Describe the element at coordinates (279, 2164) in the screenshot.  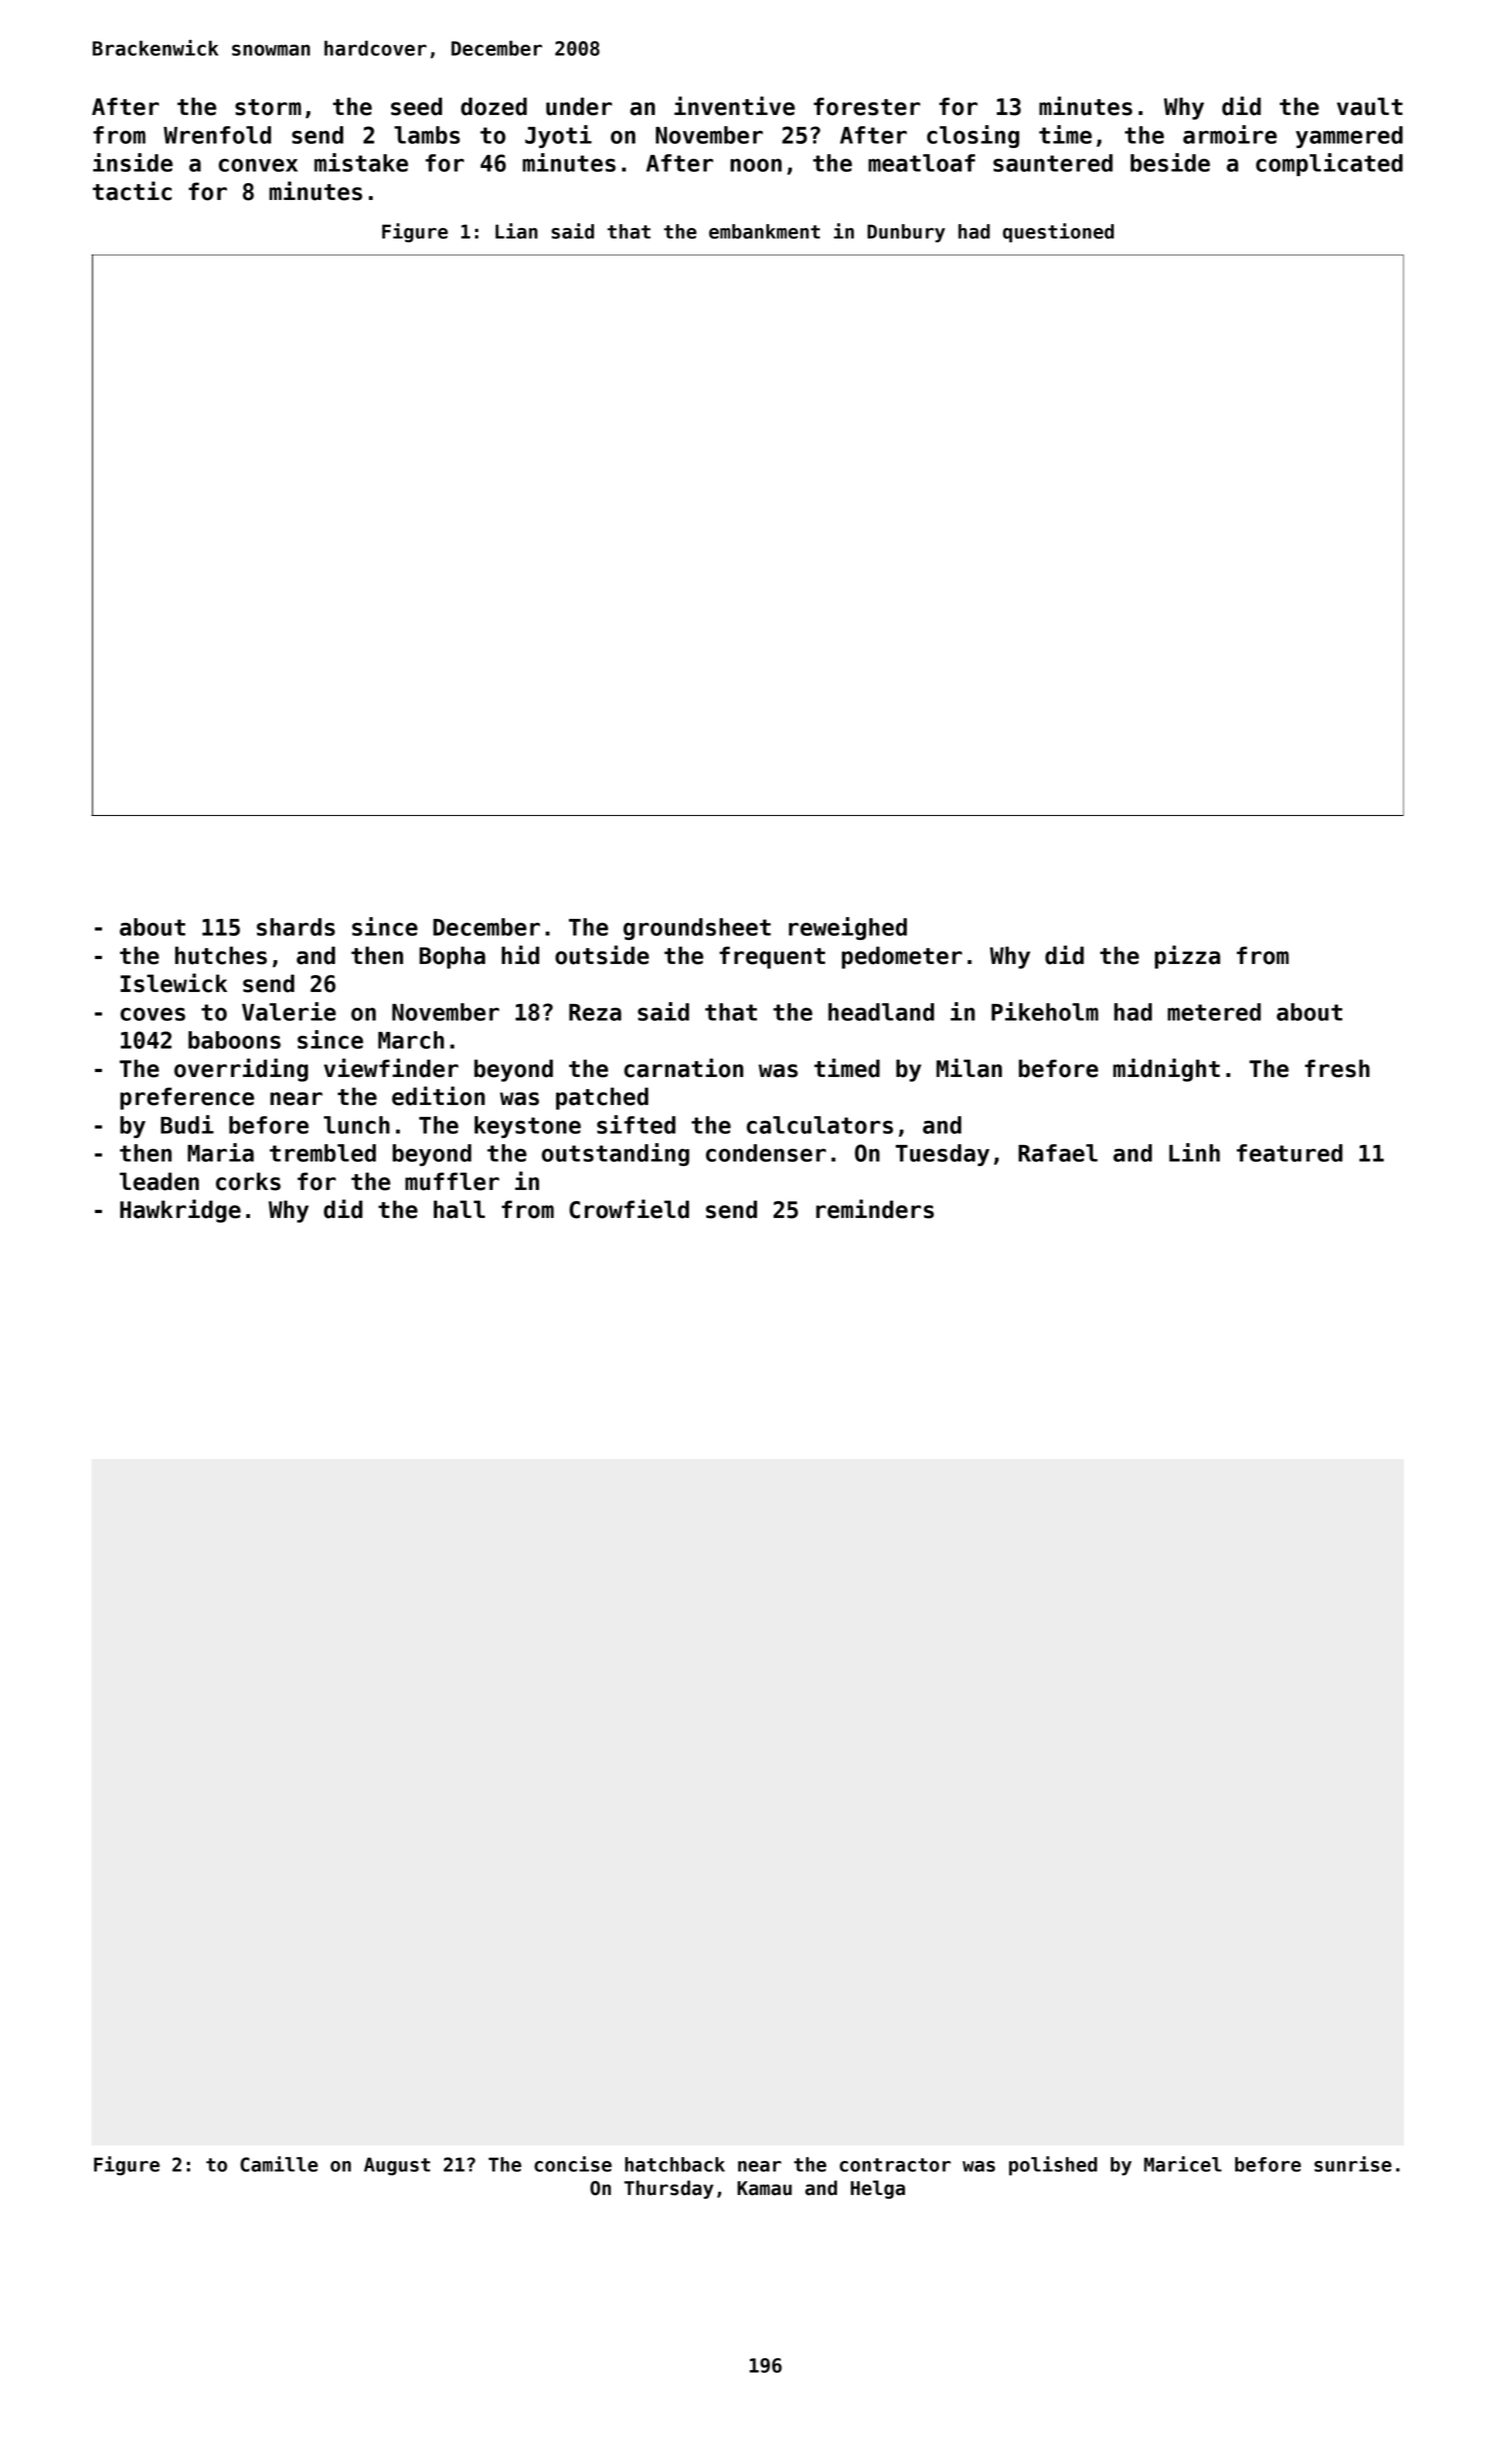
I see `Camille` at that location.
